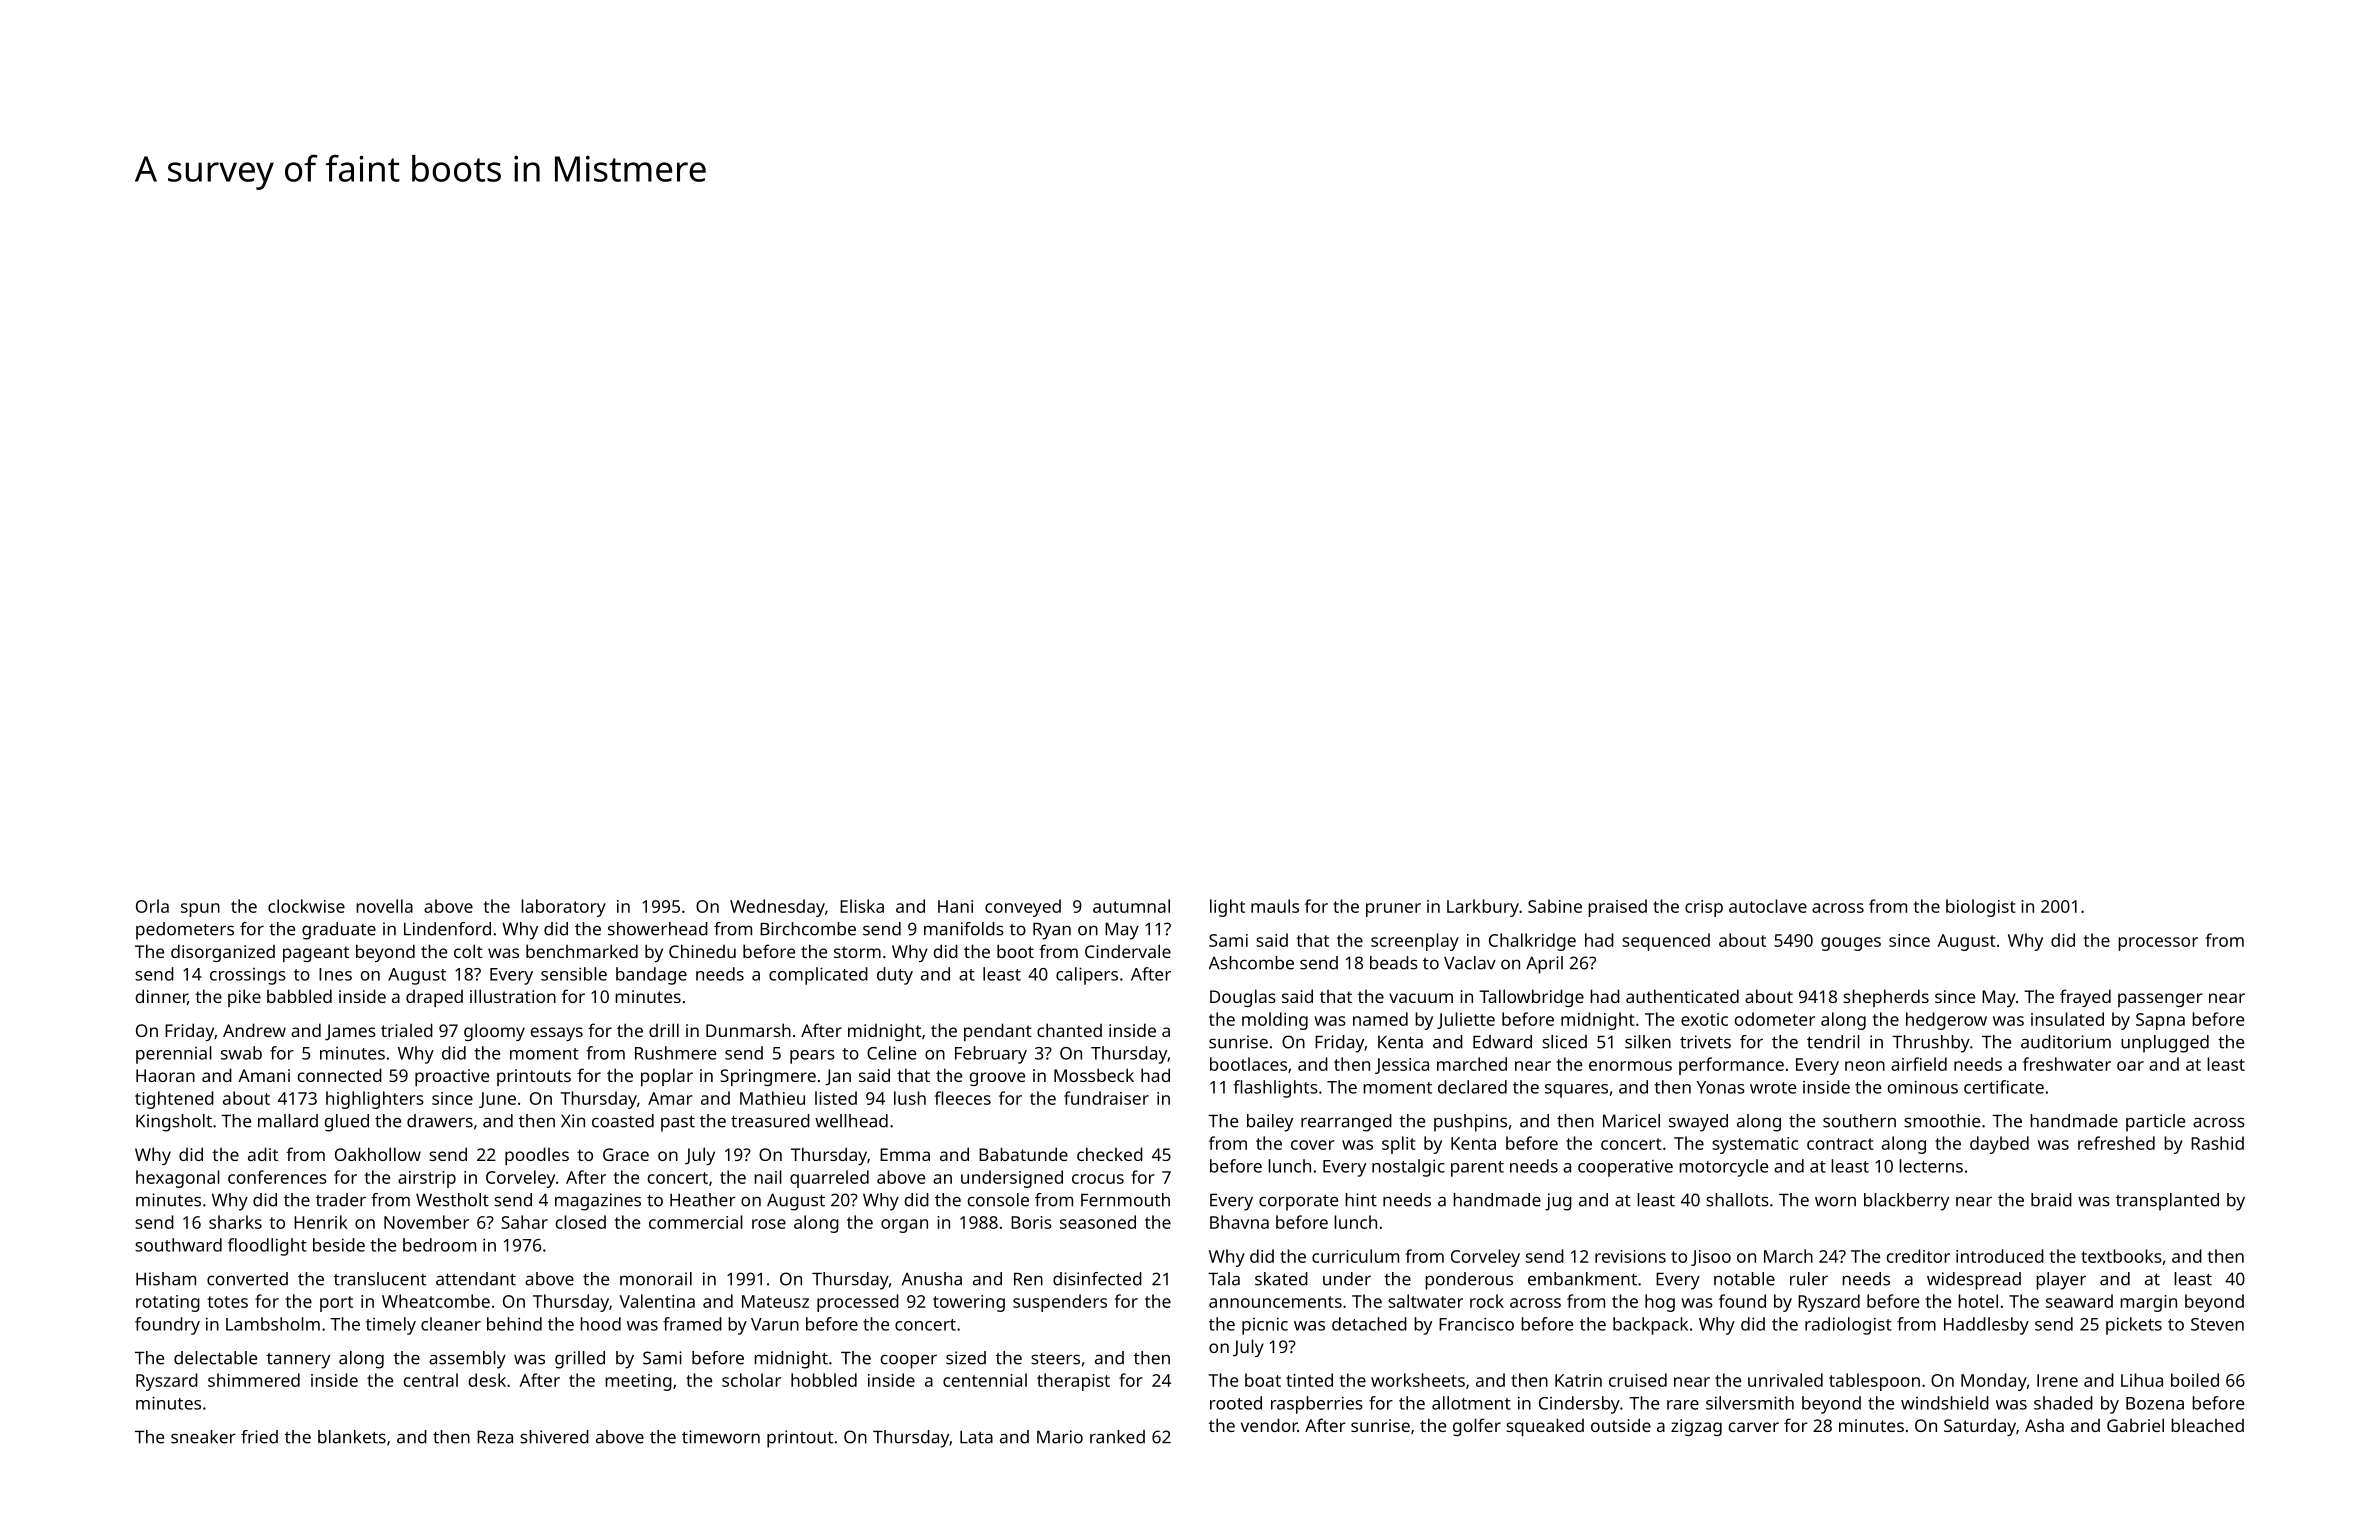 Image resolution: width=2380 pixels, height=1540 pixels. Describe the element at coordinates (352, 1437) in the screenshot. I see `blankets` at that location.
